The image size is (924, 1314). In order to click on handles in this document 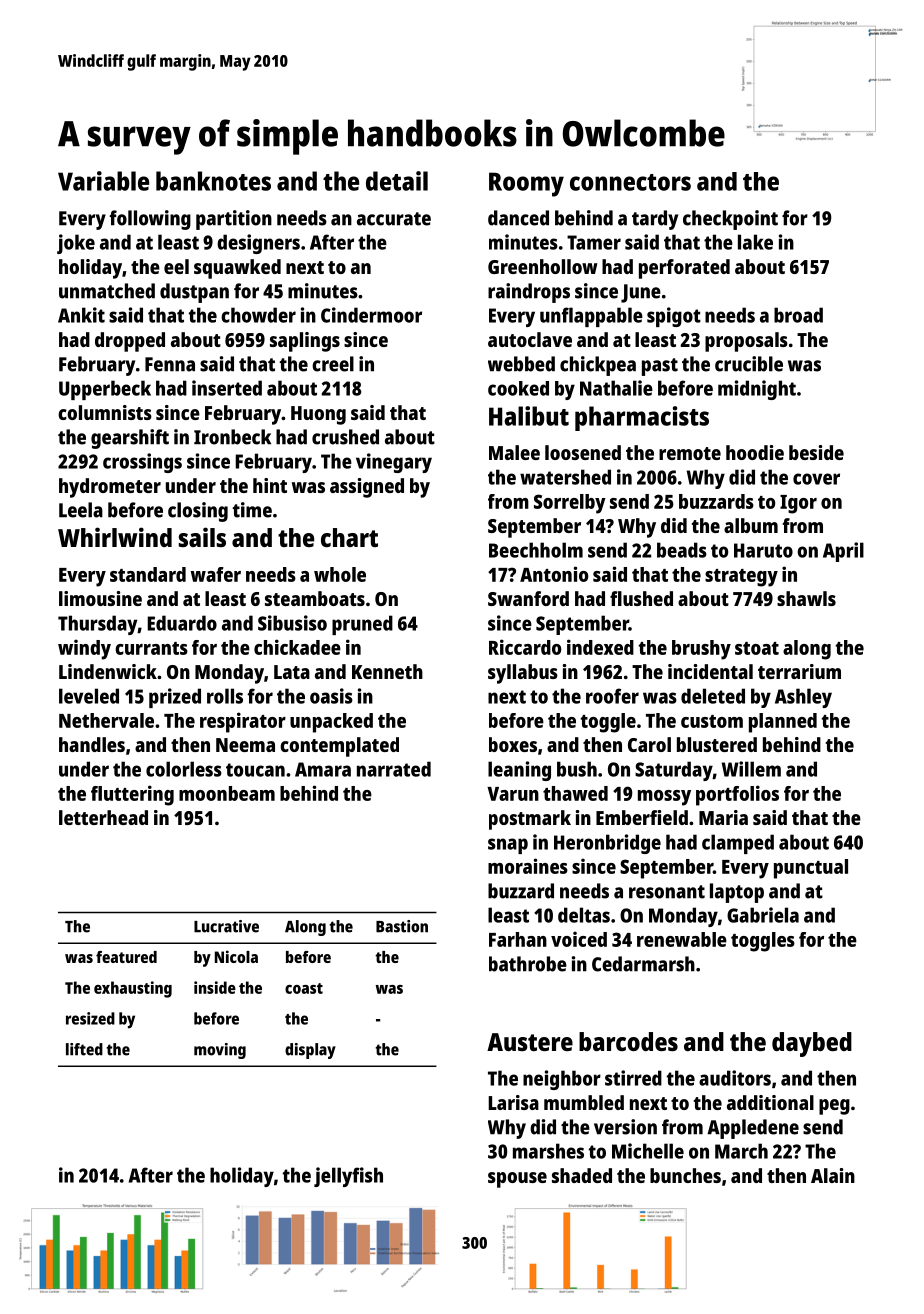, I will do `click(92, 744)`.
